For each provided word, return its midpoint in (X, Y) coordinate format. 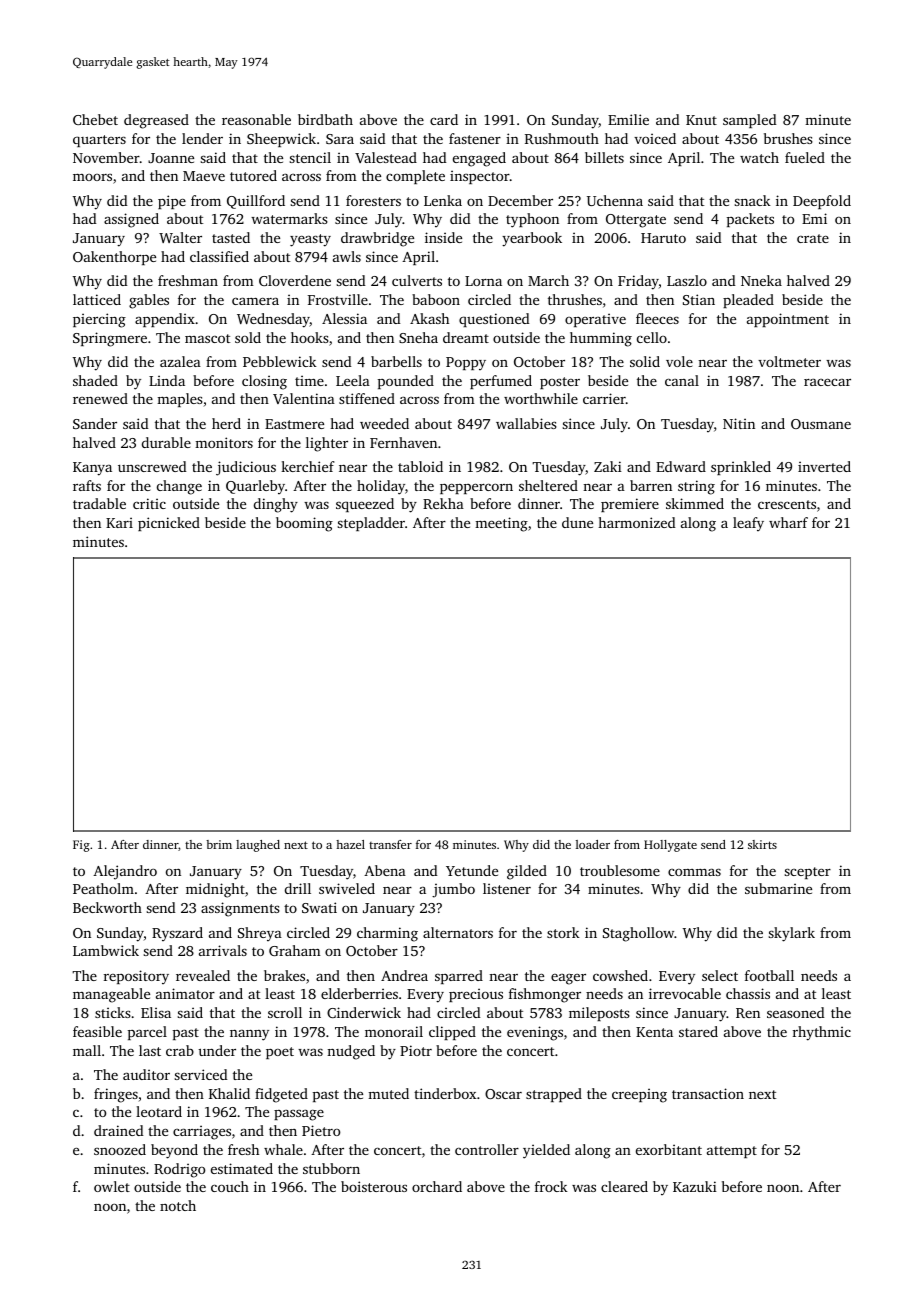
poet (280, 1053)
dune (577, 522)
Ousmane (821, 424)
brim (219, 844)
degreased (156, 121)
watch (759, 157)
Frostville (338, 299)
